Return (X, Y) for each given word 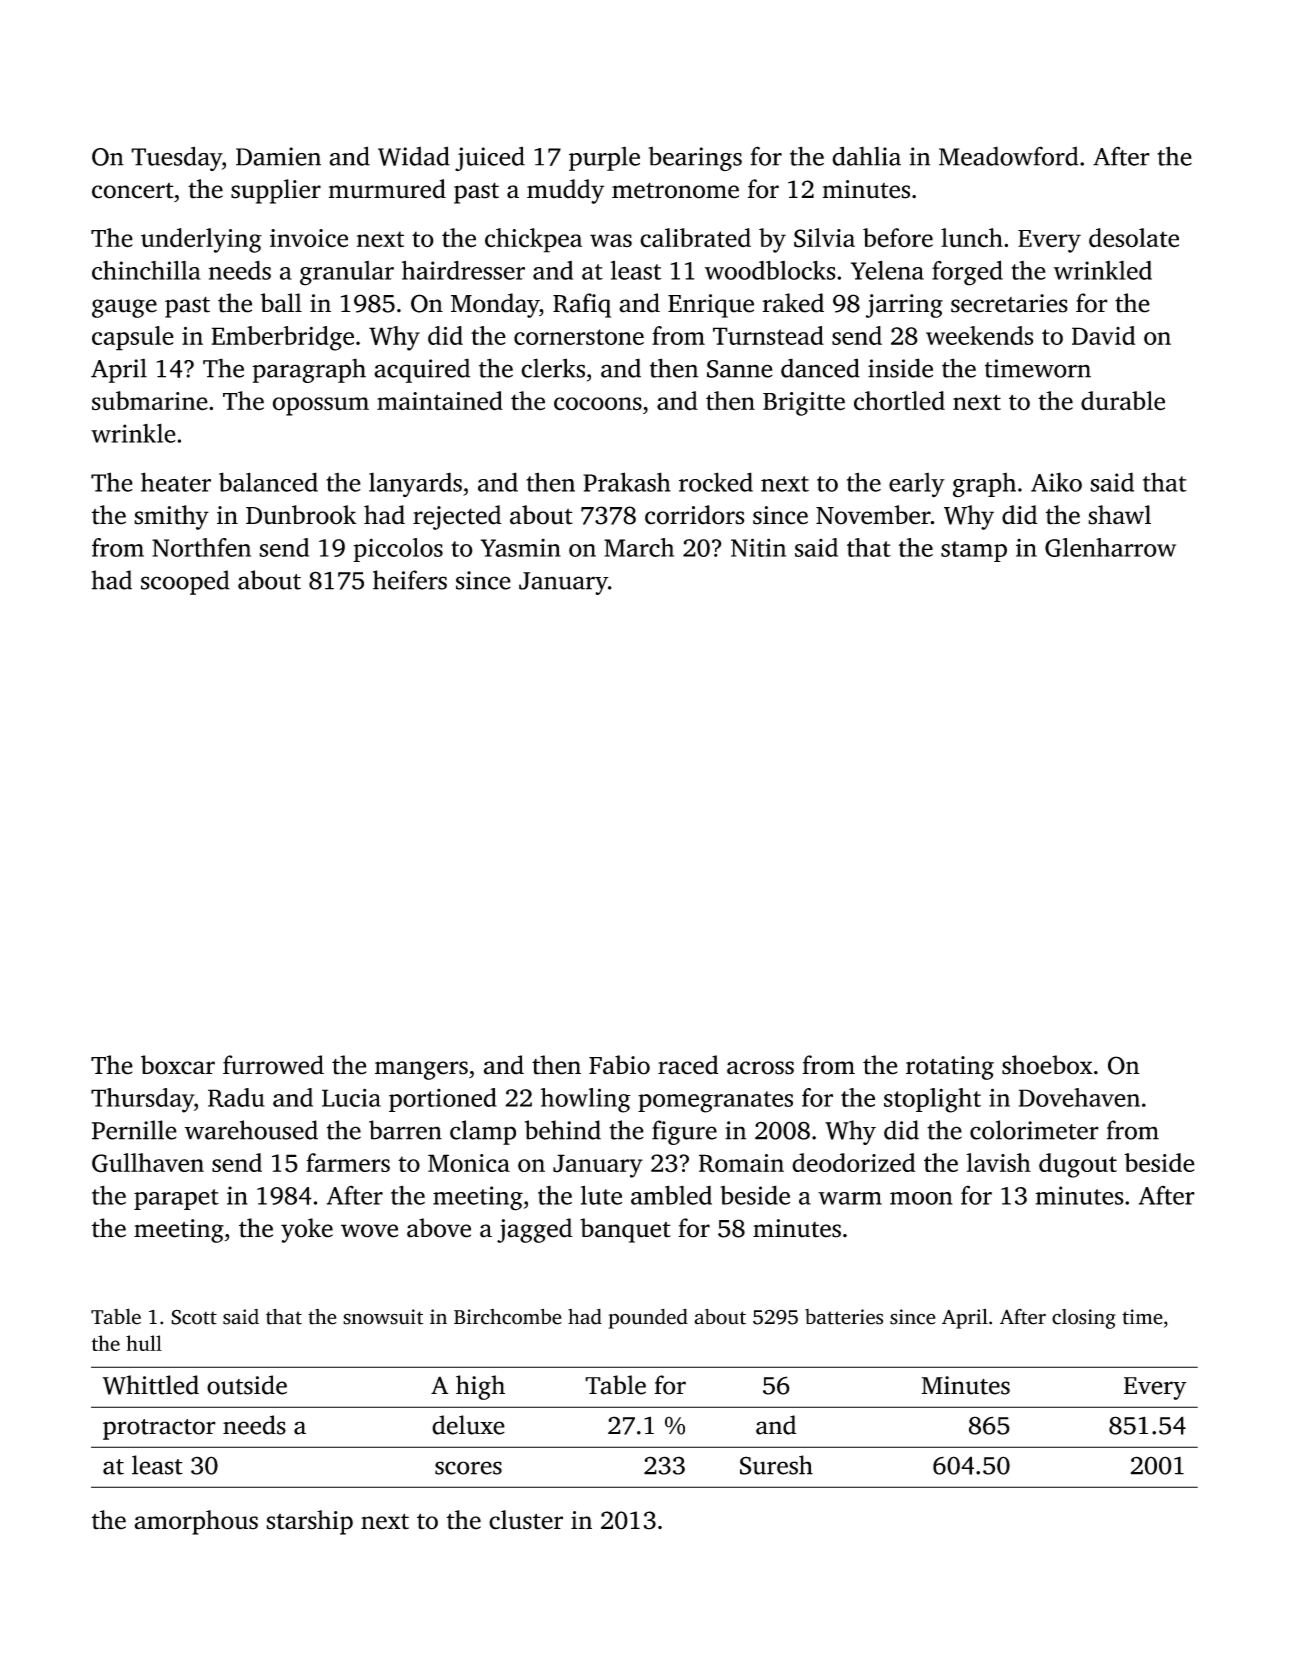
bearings (695, 159)
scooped (185, 582)
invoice (309, 238)
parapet (176, 1199)
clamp (483, 1132)
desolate (1134, 238)
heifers (410, 580)
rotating (950, 1068)
